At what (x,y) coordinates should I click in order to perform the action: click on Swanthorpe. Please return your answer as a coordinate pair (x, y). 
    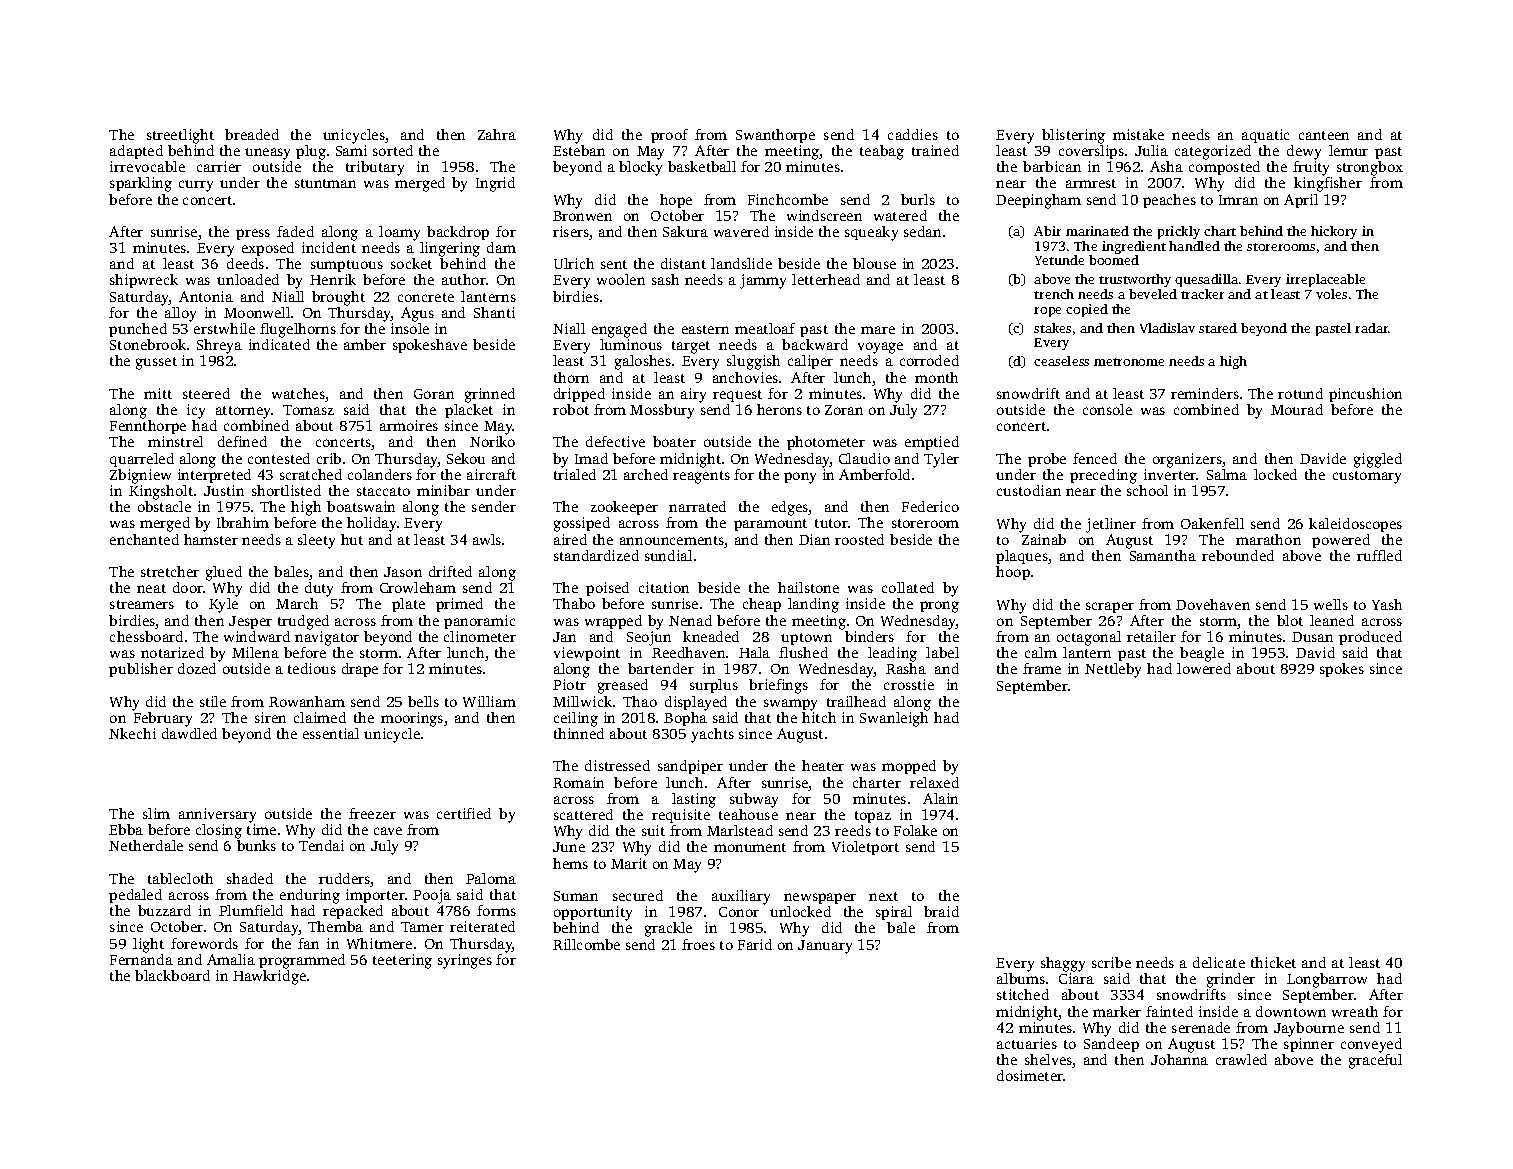
    Looking at the image, I should click on (775, 136).
